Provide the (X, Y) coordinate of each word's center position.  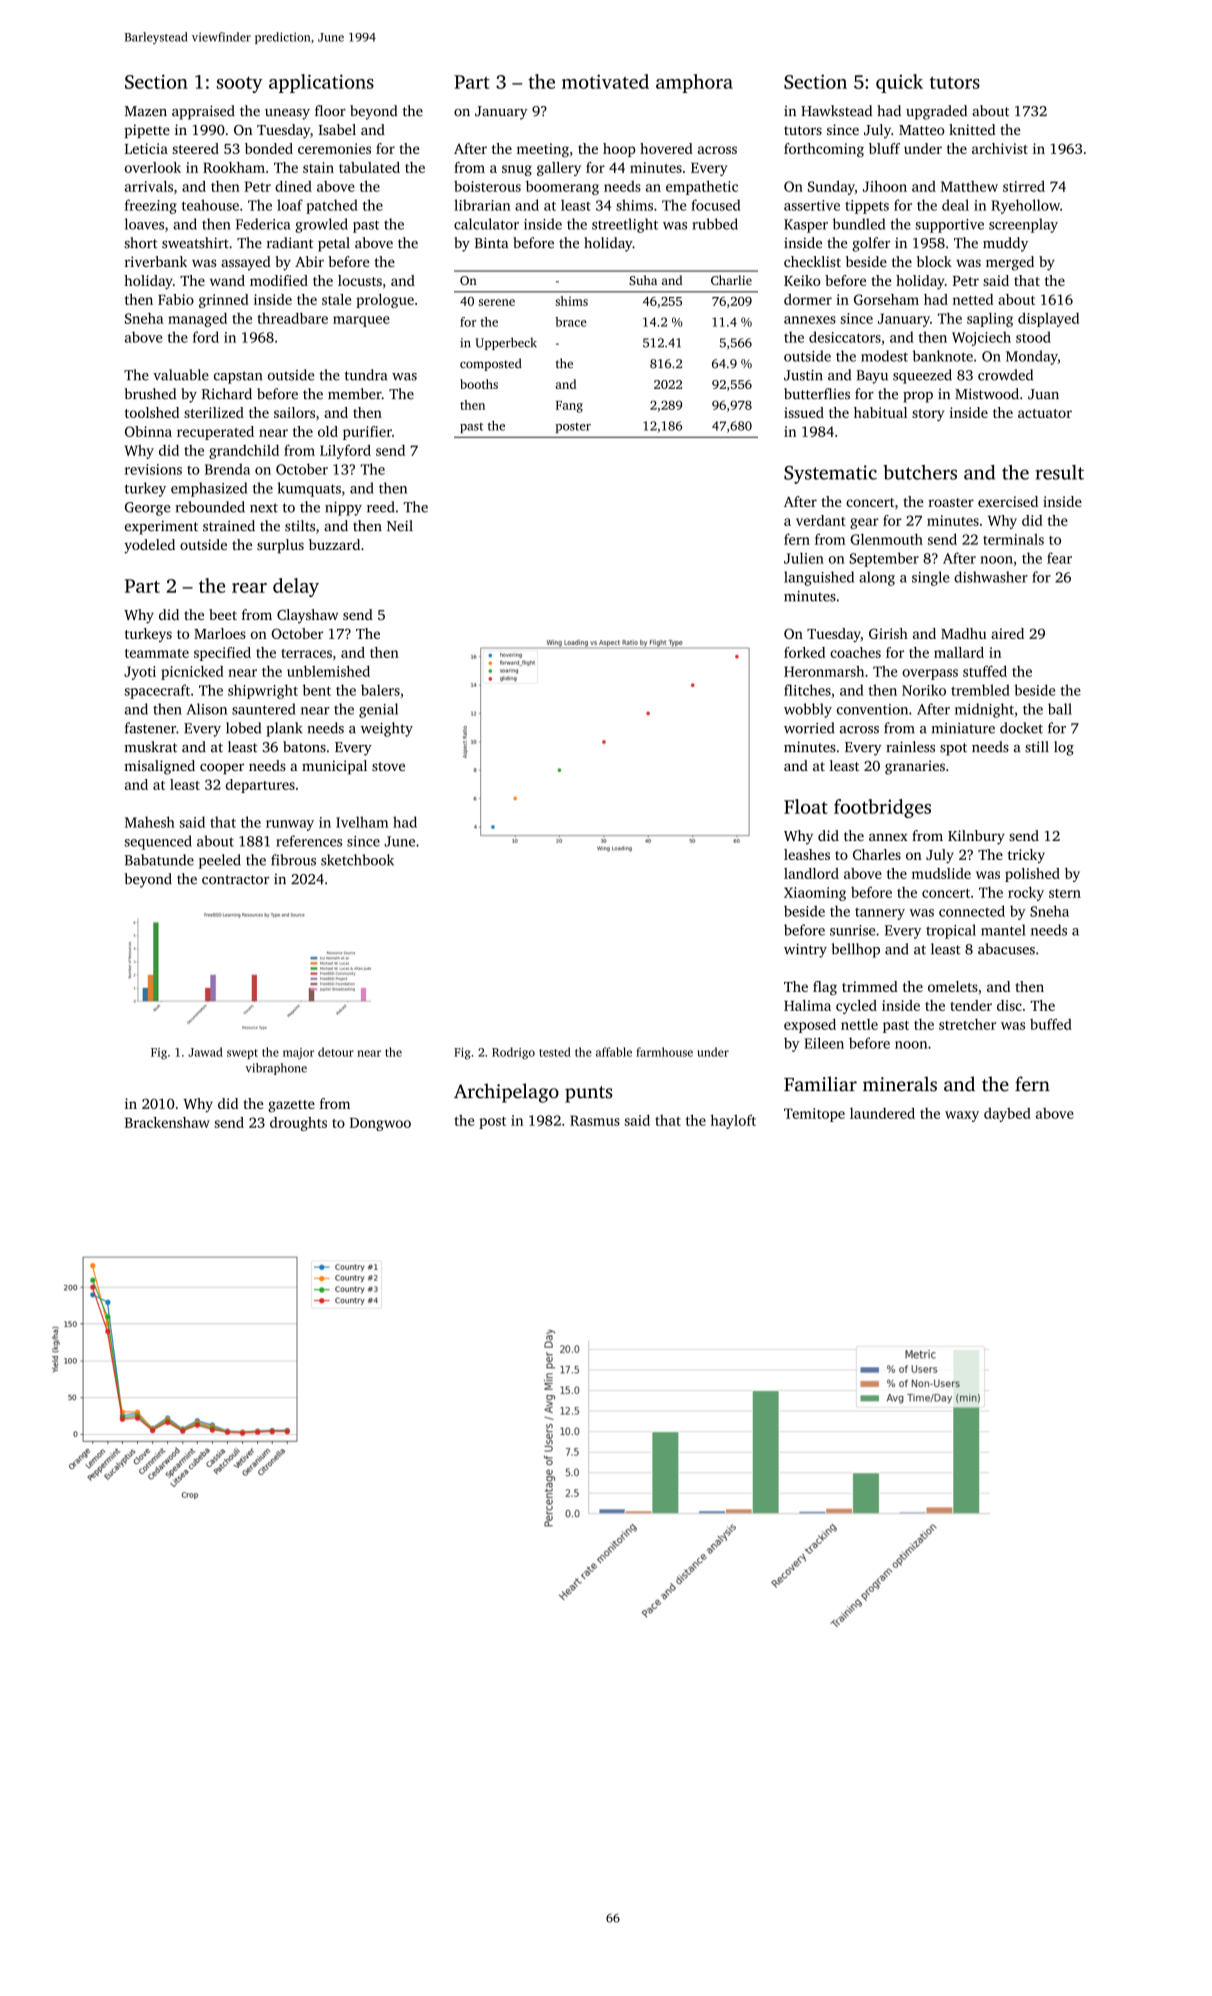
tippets (867, 207)
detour (336, 1052)
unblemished (328, 671)
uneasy (287, 114)
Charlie (731, 280)
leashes (807, 854)
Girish (888, 633)
